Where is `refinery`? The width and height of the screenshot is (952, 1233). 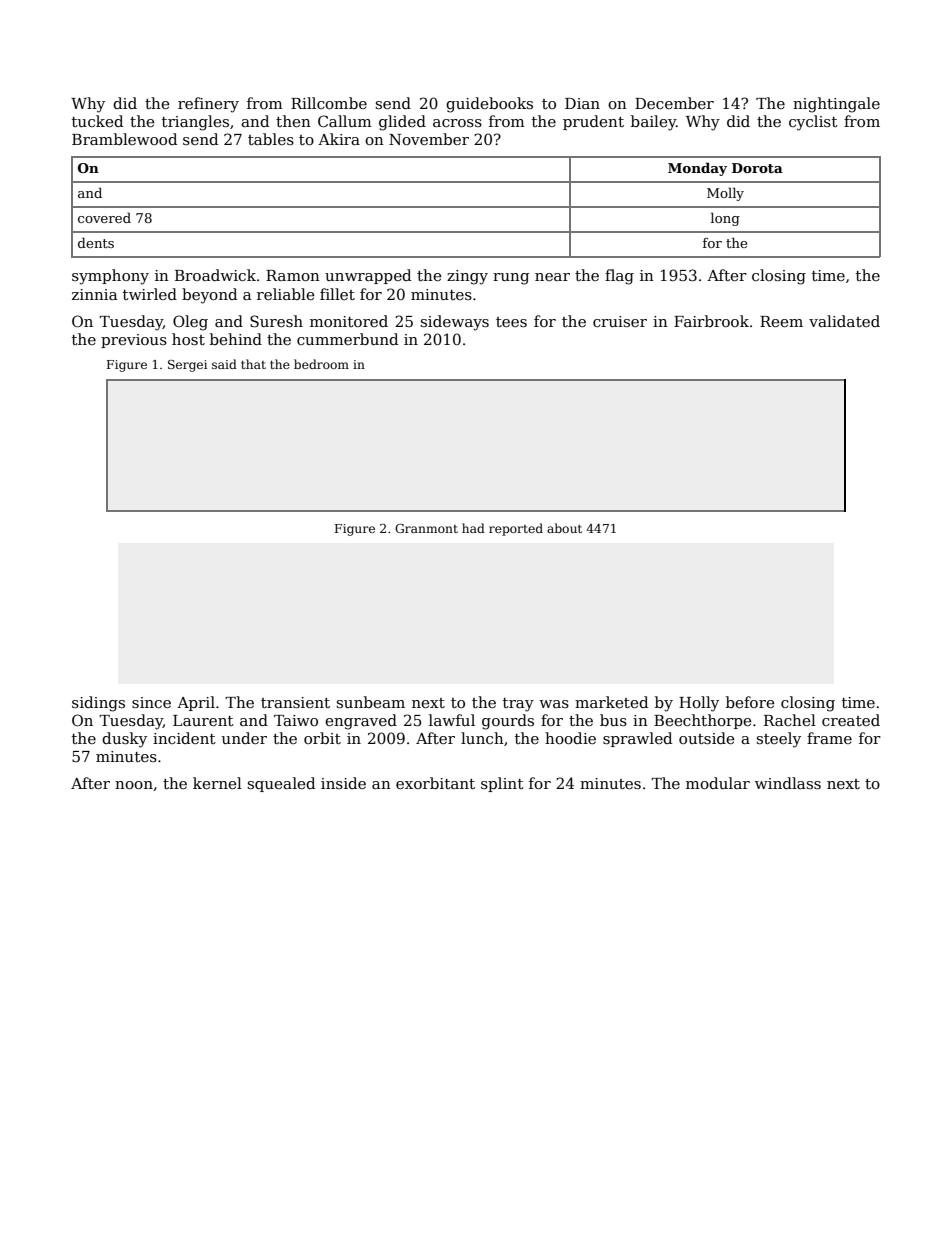 refinery is located at coordinates (208, 105).
